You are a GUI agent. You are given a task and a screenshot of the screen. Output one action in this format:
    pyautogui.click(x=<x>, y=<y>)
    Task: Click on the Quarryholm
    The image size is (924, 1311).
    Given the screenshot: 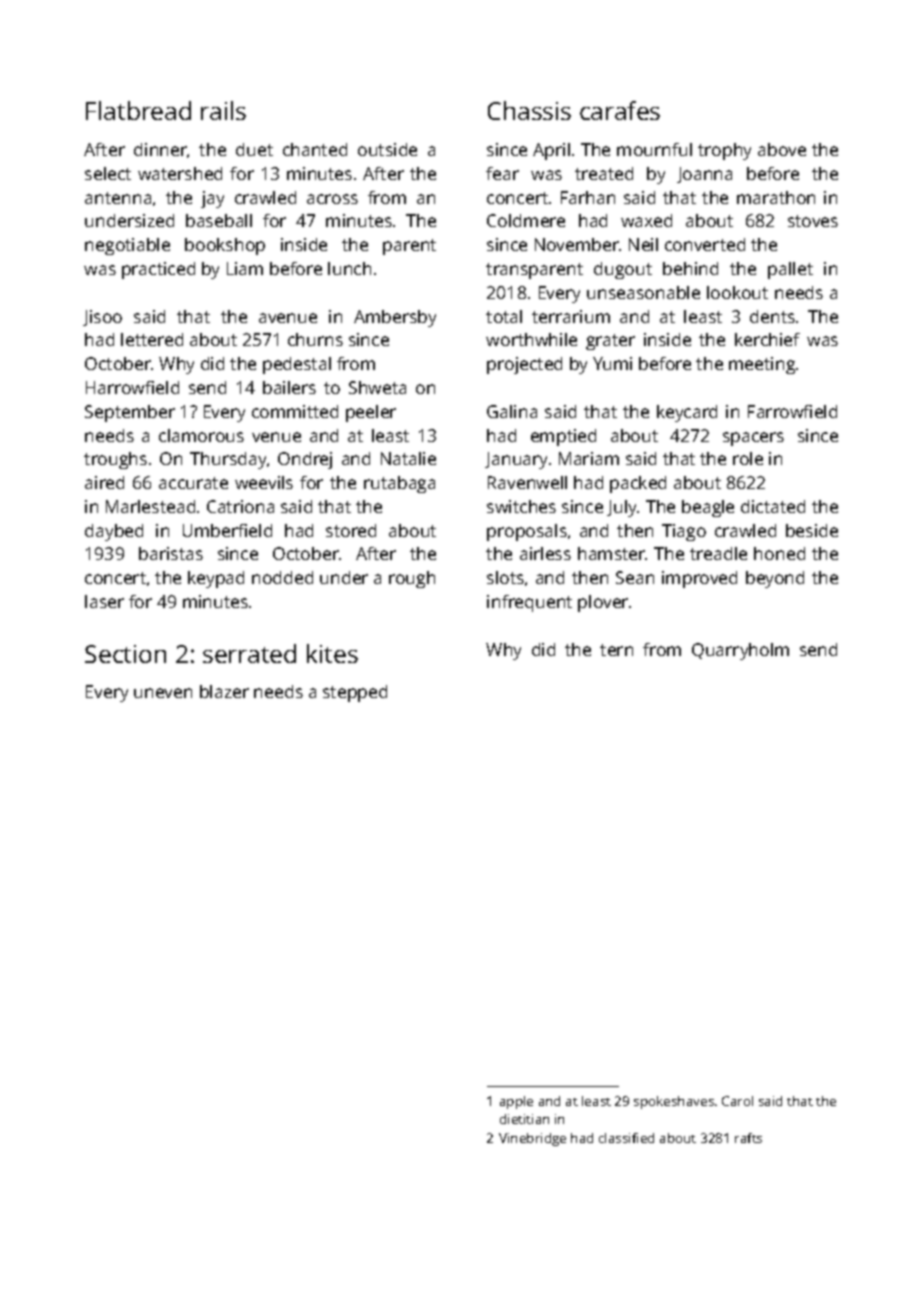 What is the action you would take?
    pyautogui.click(x=740, y=651)
